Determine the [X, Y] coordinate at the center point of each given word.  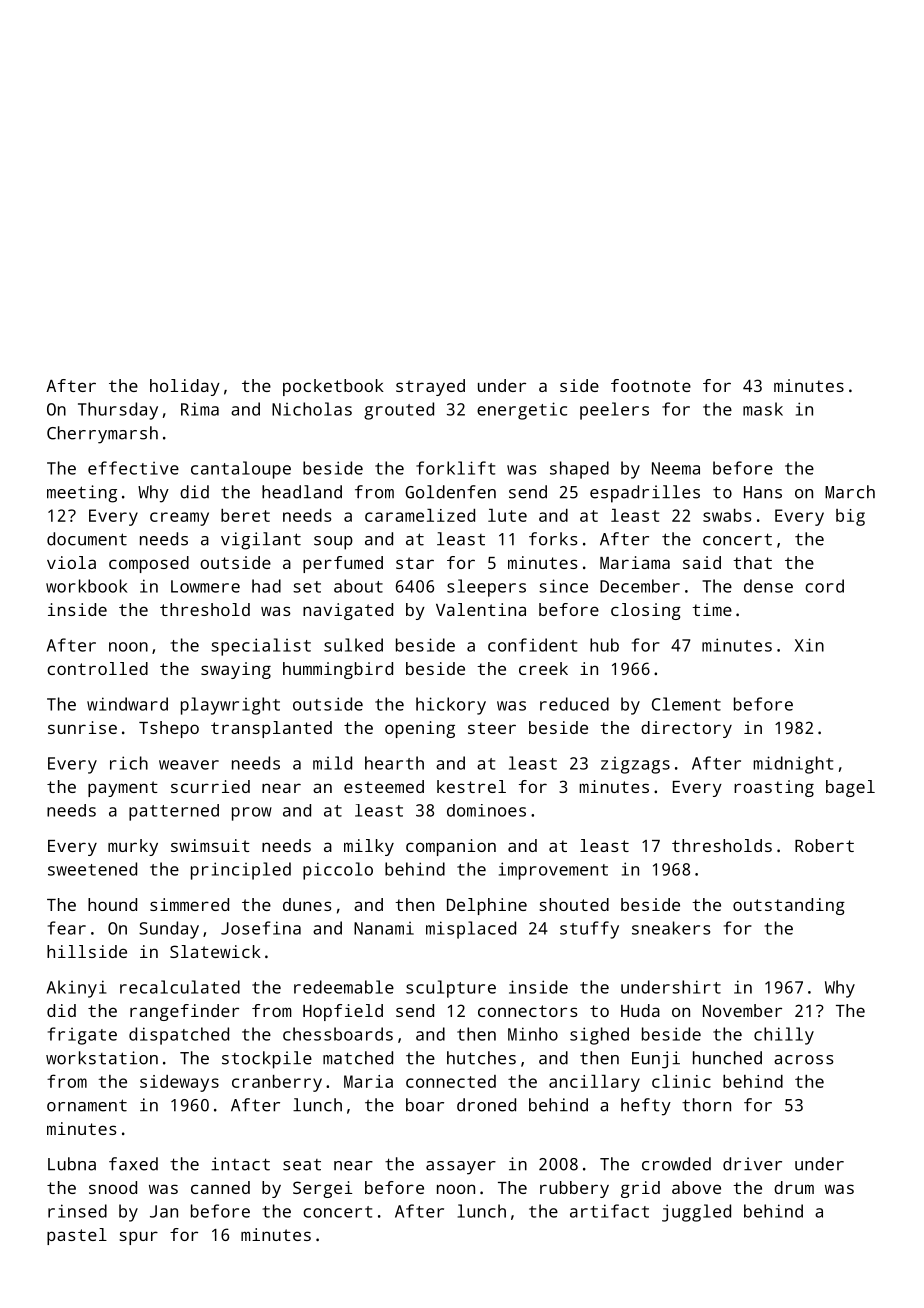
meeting [82, 494]
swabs [727, 515]
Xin [809, 645]
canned [220, 1187]
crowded [676, 1164]
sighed [599, 1036]
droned [486, 1105]
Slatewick [215, 951]
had [266, 586]
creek [543, 668]
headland [302, 492]
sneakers [671, 928]
